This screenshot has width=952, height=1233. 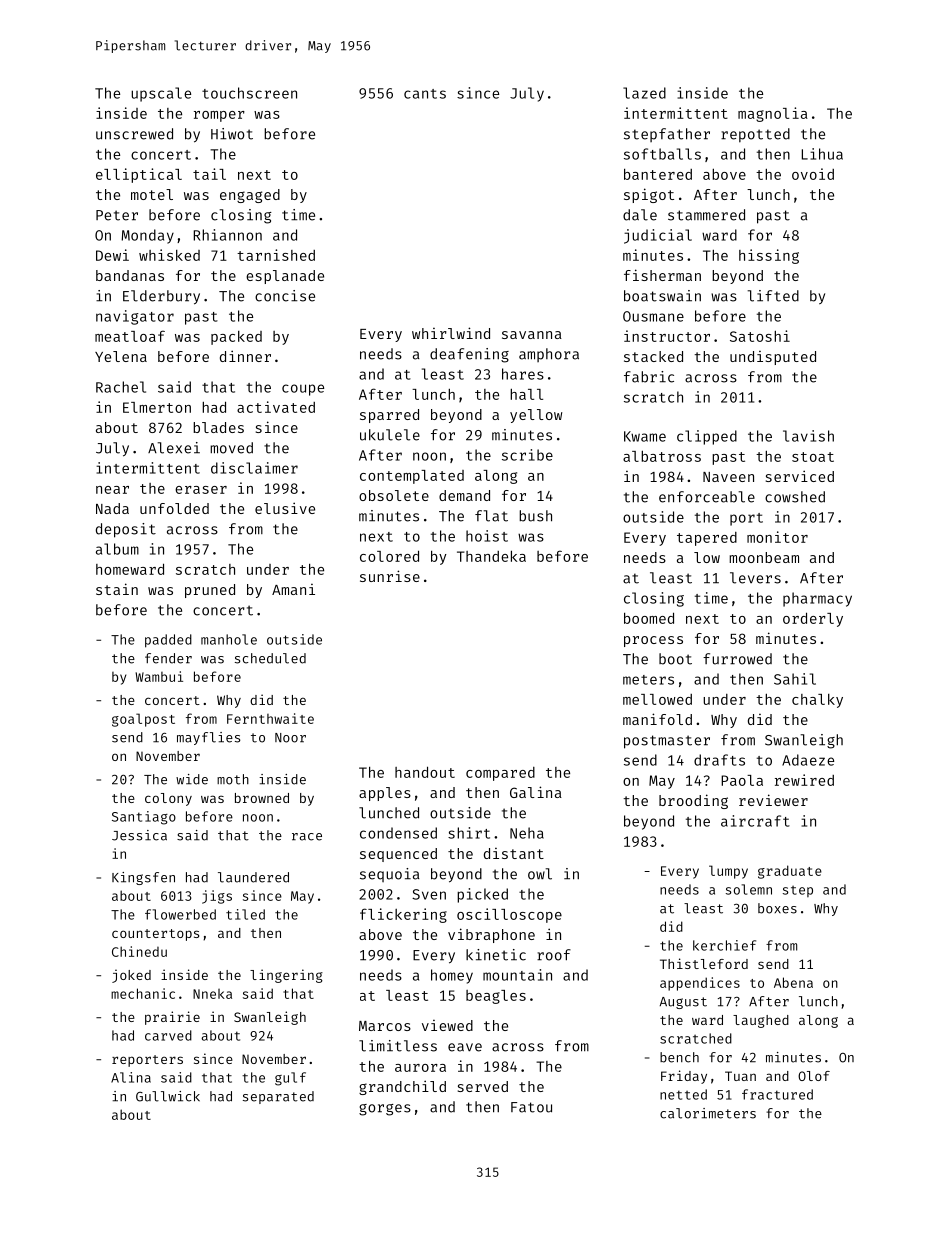 I want to click on activated, so click(x=276, y=407).
